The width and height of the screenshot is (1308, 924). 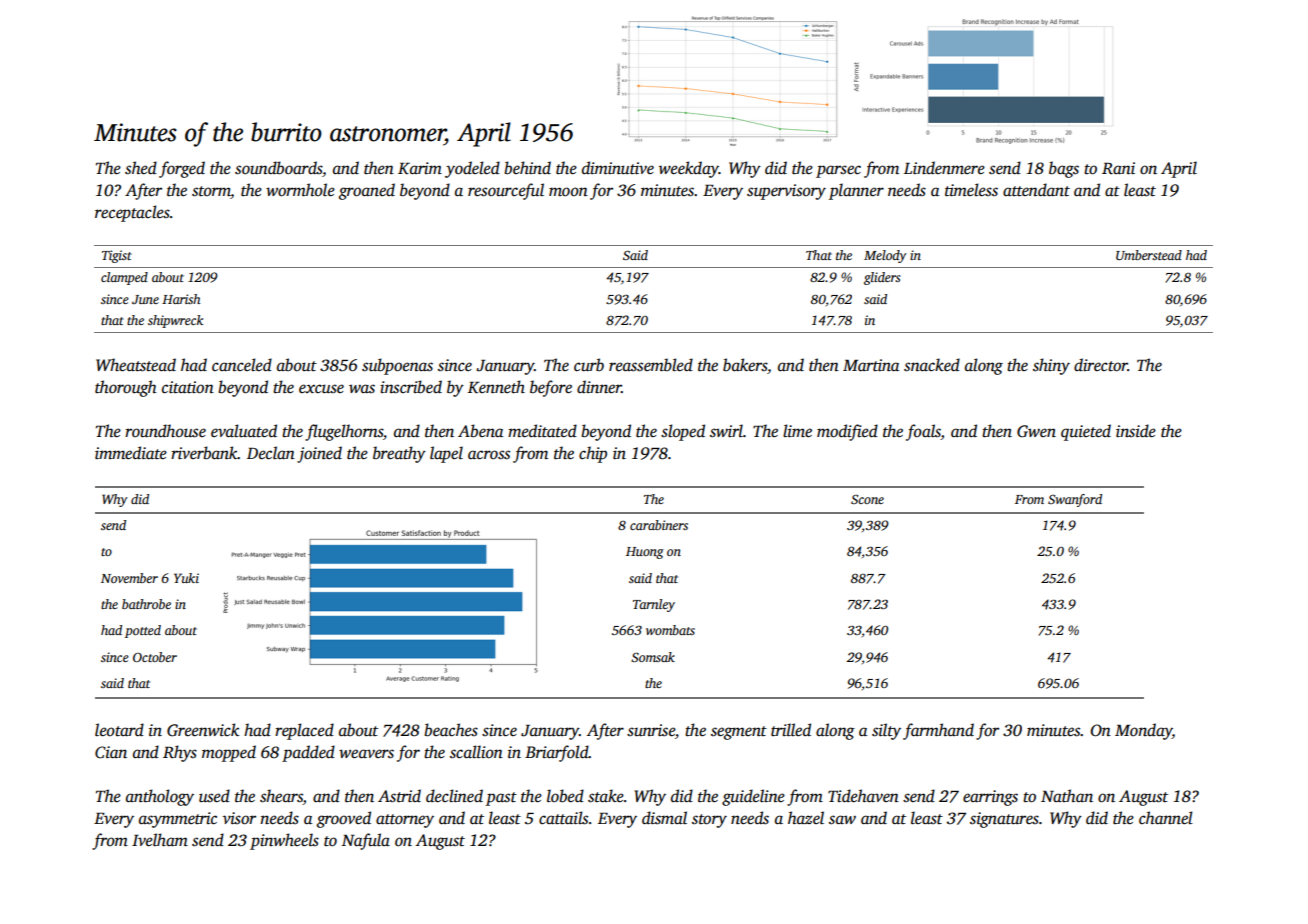 What do you see at coordinates (244, 431) in the screenshot?
I see `evaluated` at bounding box center [244, 431].
